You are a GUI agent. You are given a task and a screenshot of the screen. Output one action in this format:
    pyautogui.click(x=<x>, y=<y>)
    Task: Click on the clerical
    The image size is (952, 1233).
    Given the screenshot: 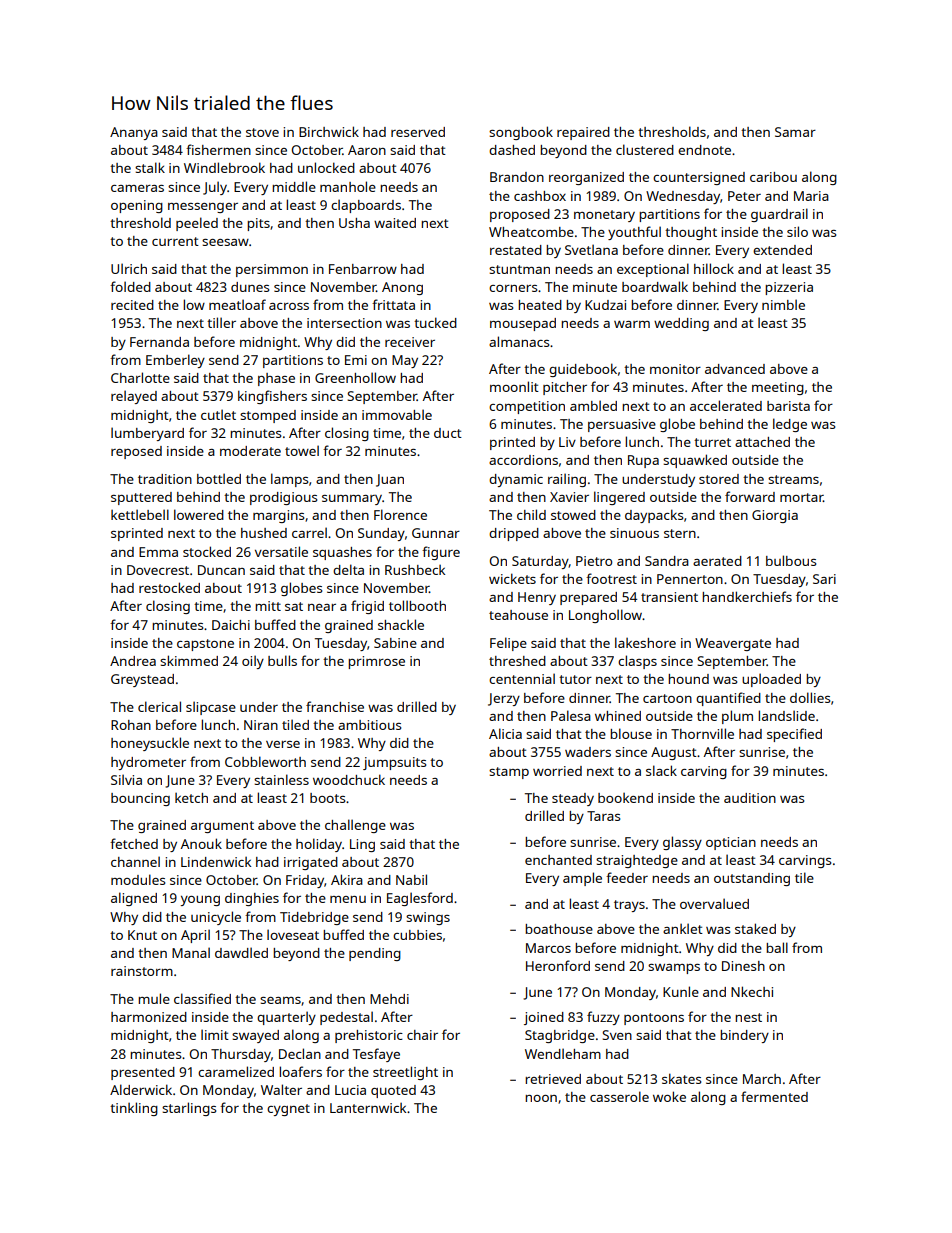 What is the action you would take?
    pyautogui.click(x=159, y=706)
